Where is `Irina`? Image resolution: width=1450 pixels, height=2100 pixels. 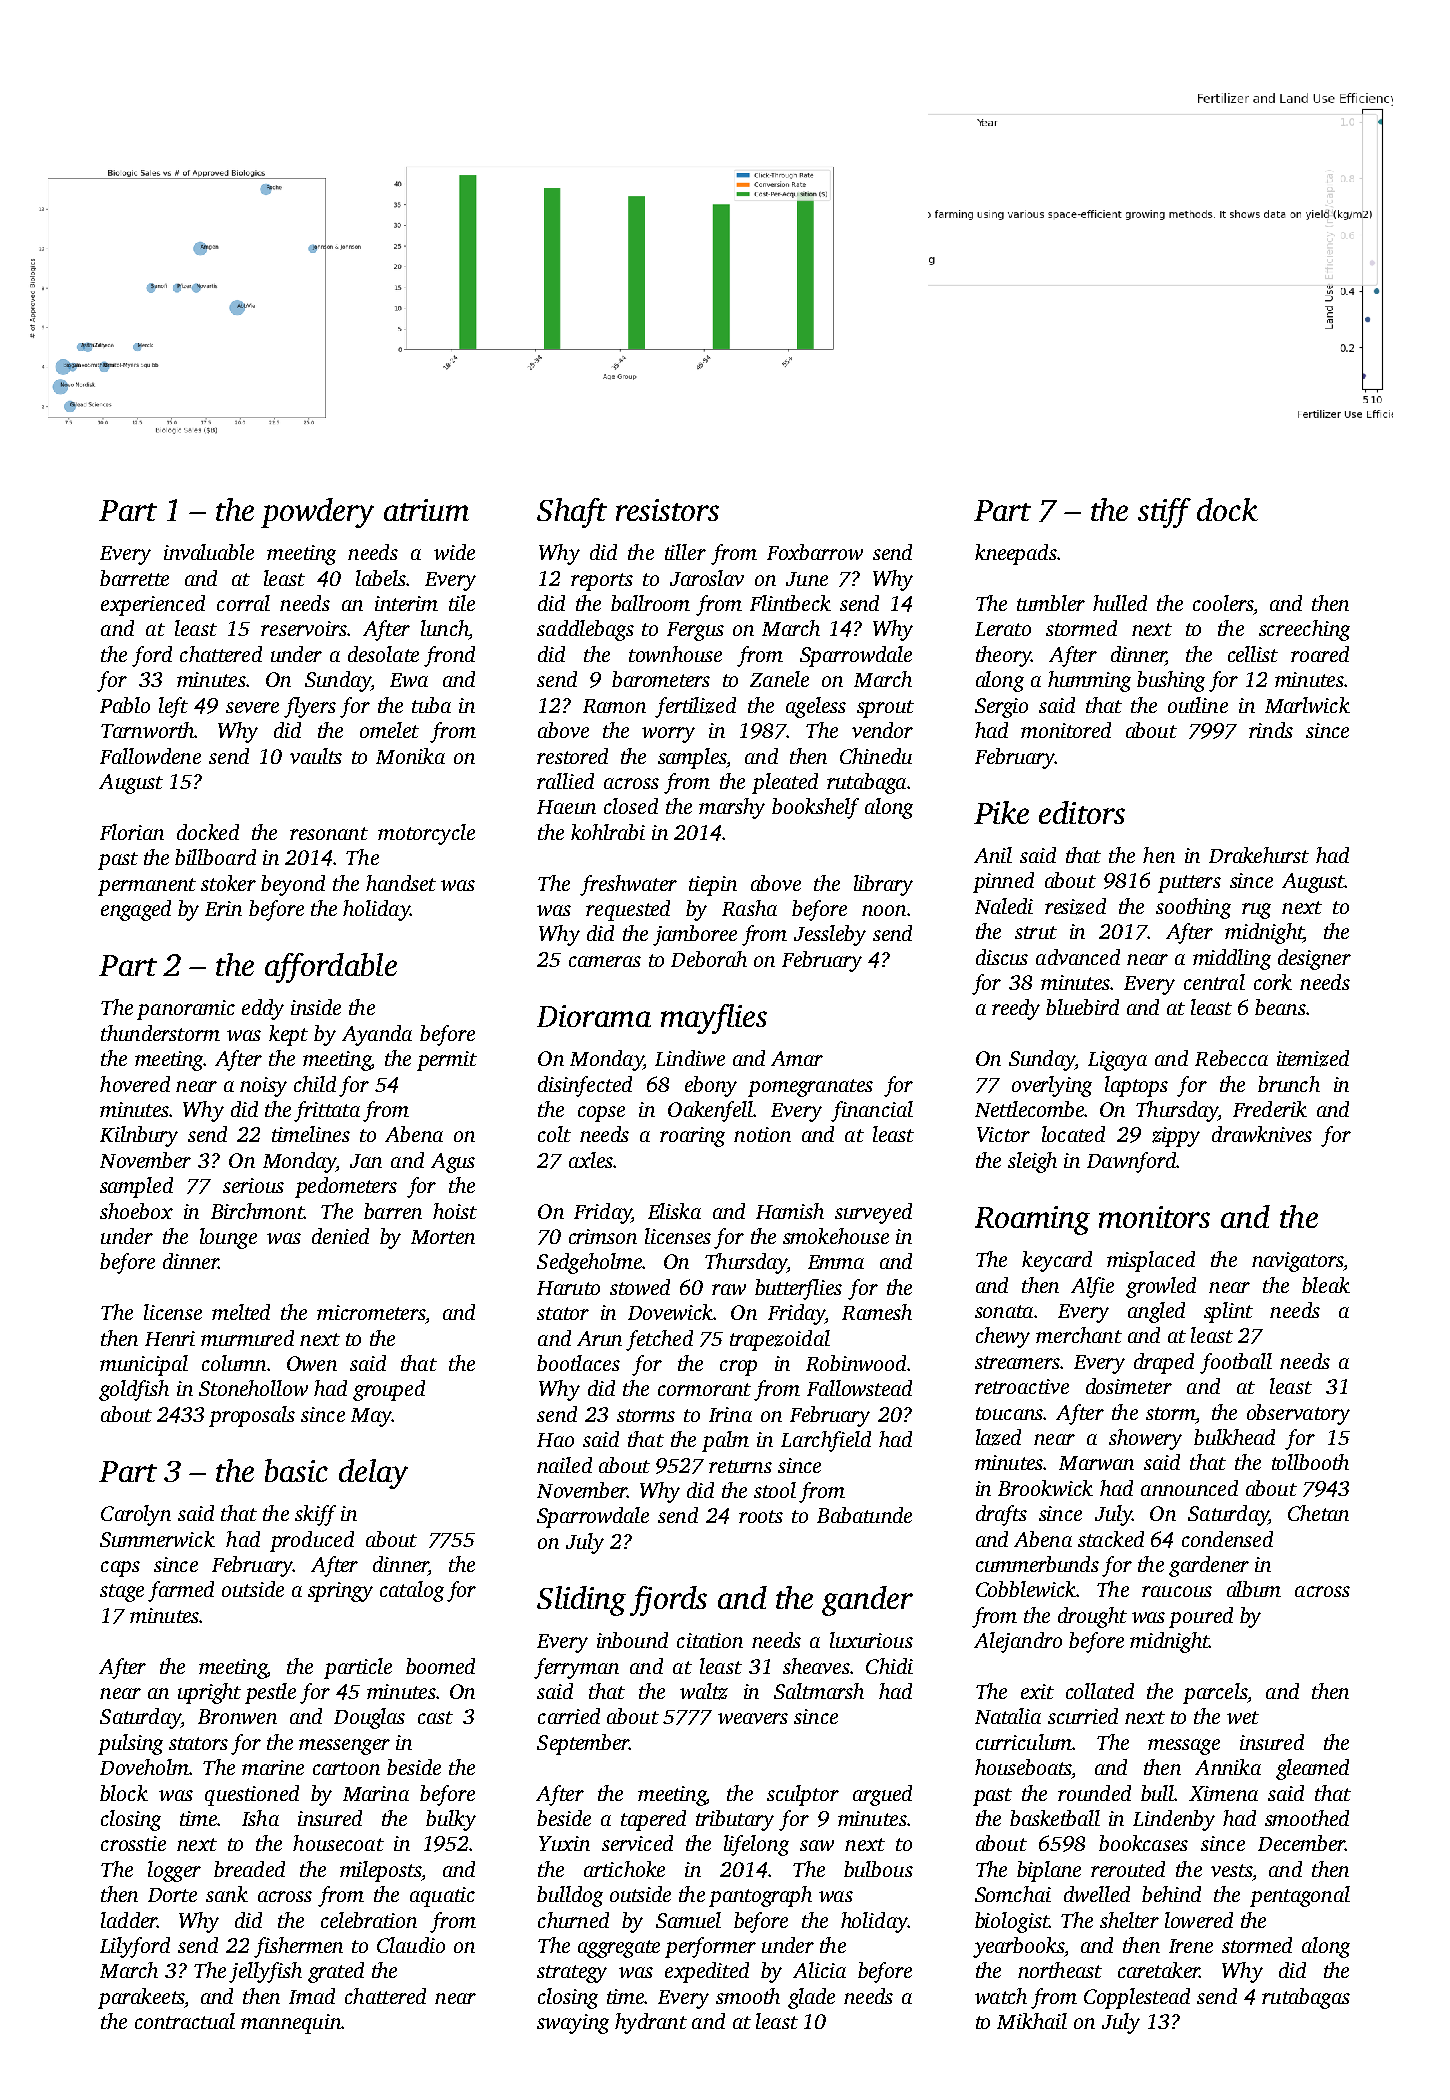 Irina is located at coordinates (730, 1414).
